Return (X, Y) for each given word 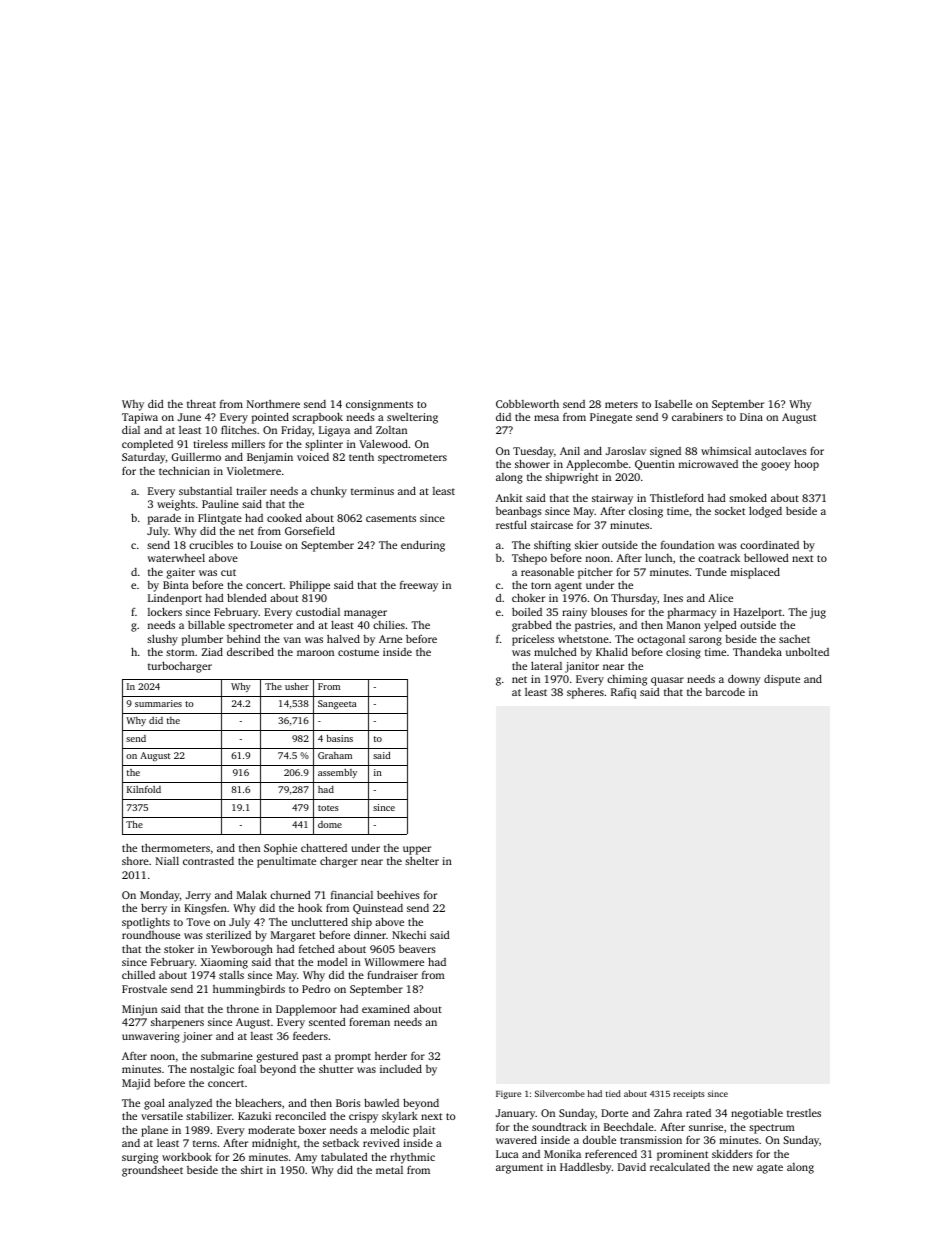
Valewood (383, 443)
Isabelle (673, 403)
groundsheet (152, 1171)
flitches (239, 430)
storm (180, 652)
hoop (806, 465)
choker (528, 597)
